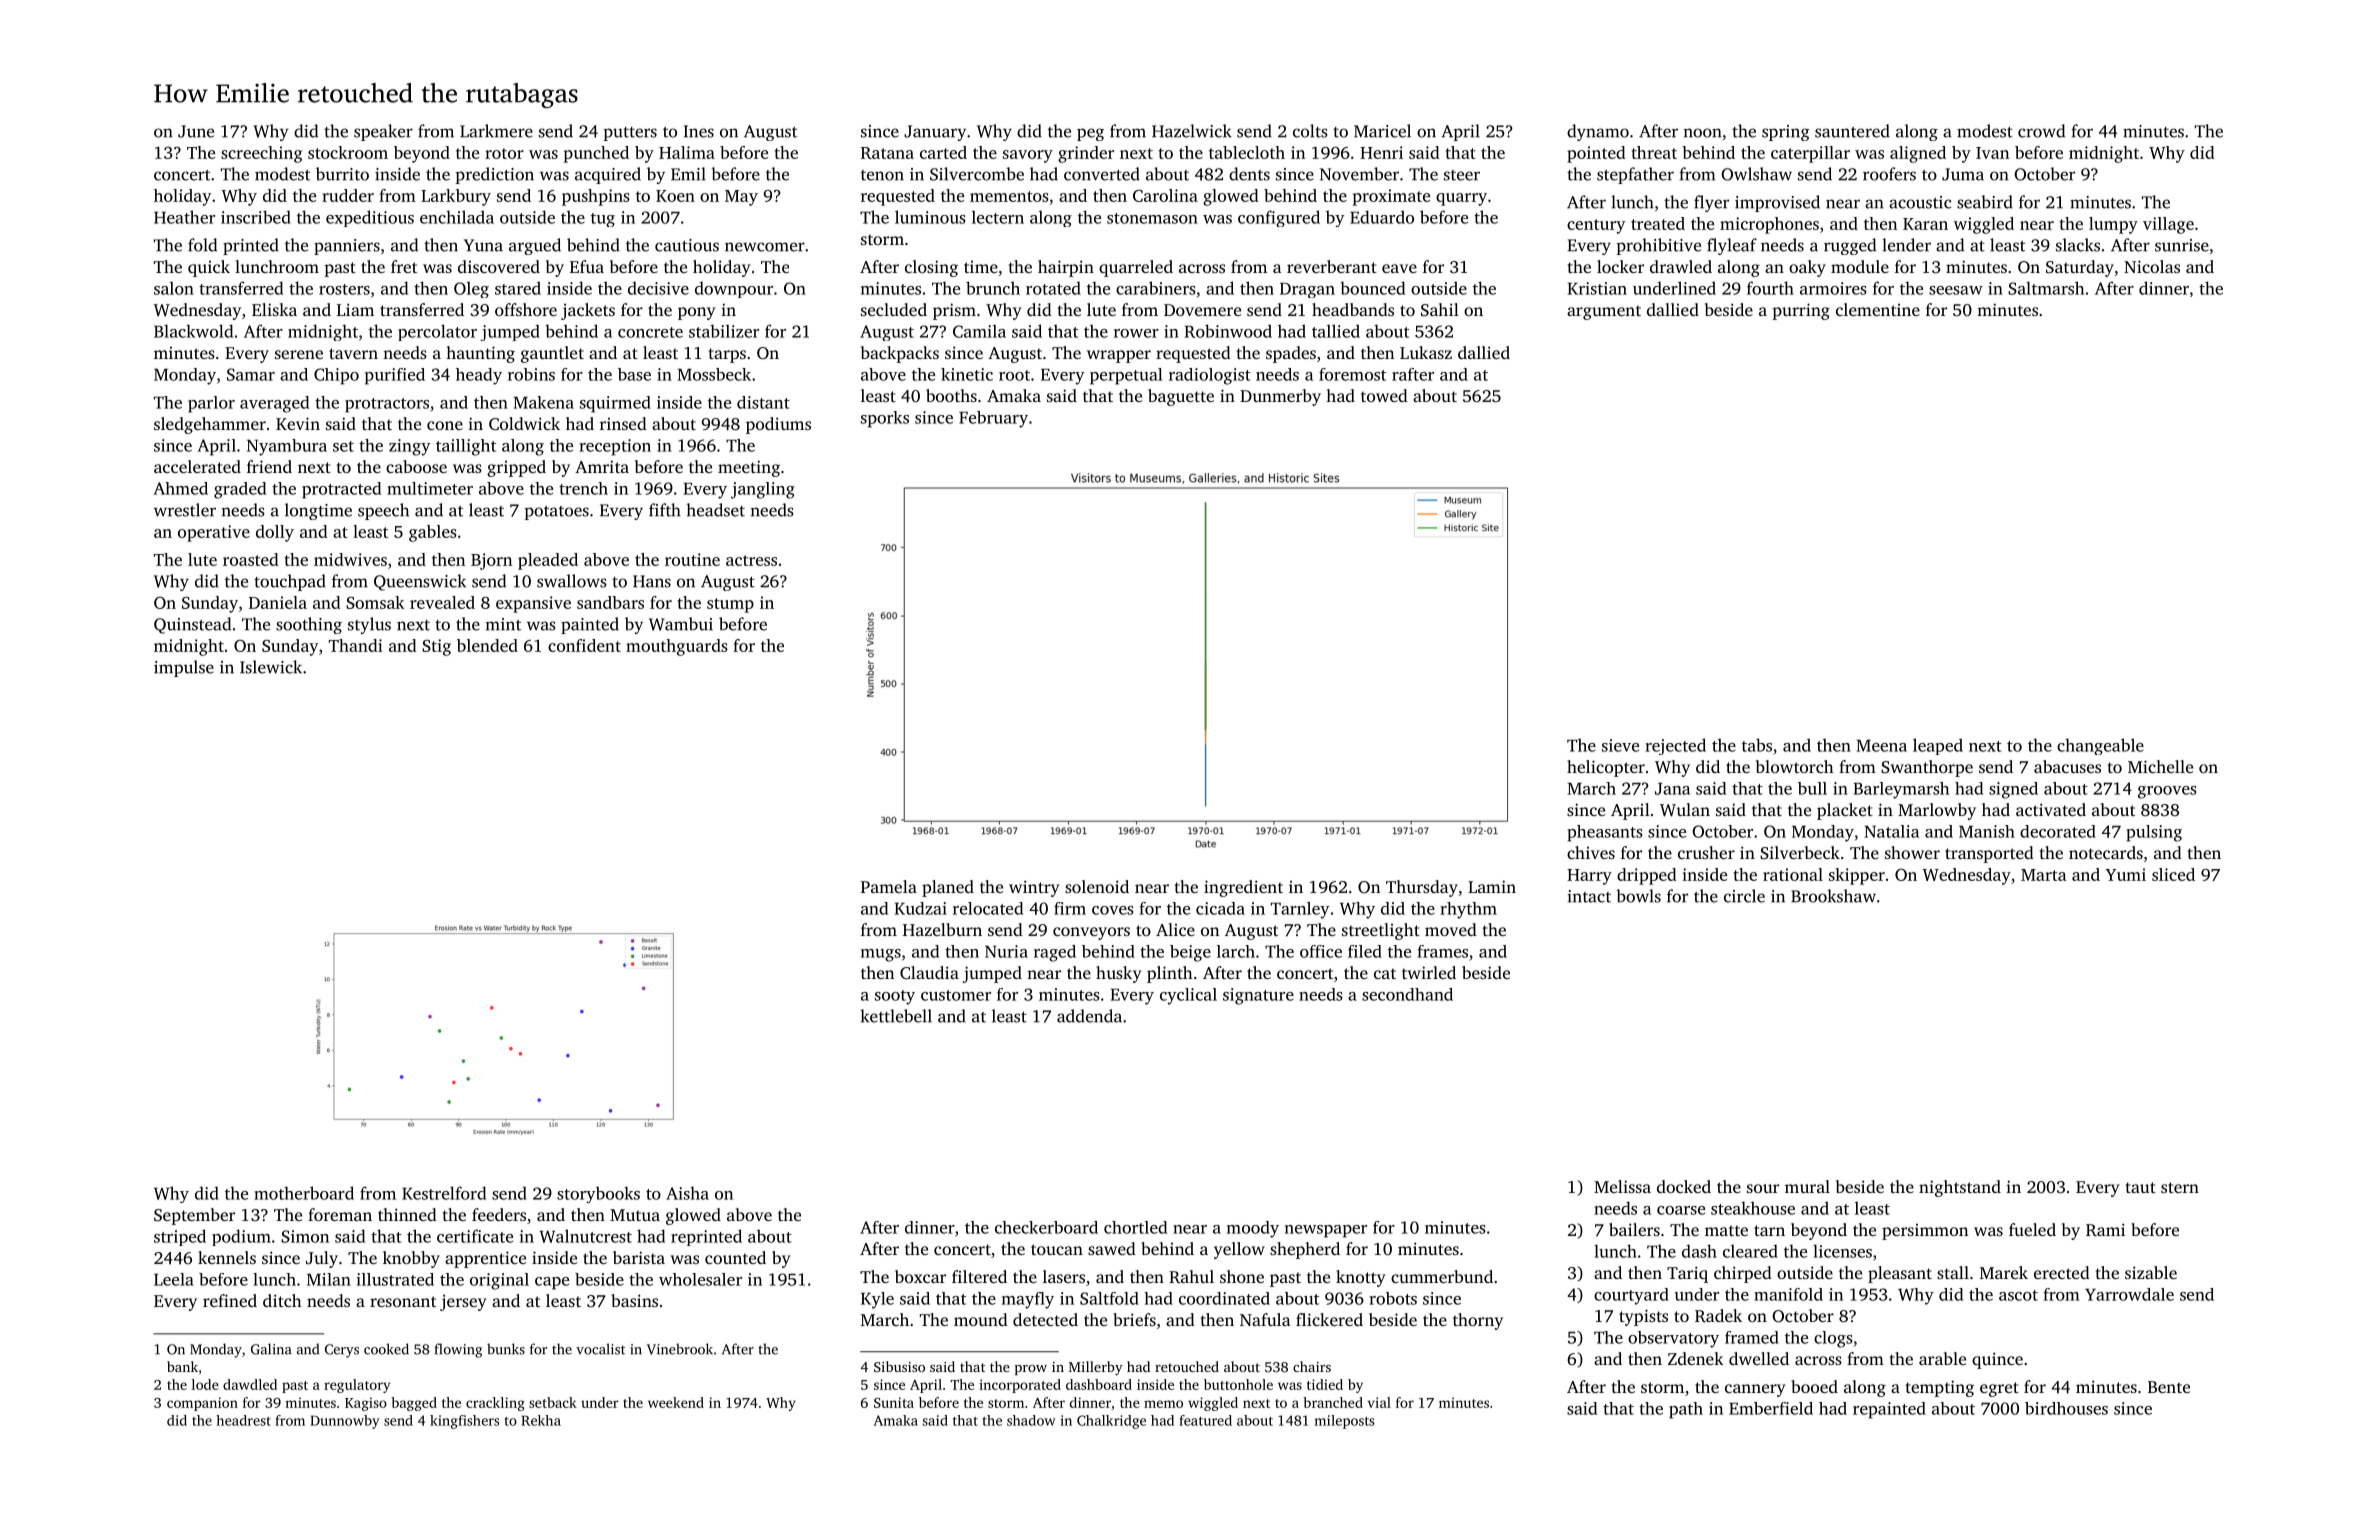 Image resolution: width=2380 pixels, height=1540 pixels. Describe the element at coordinates (1126, 376) in the page. I see `perpetual` at that location.
